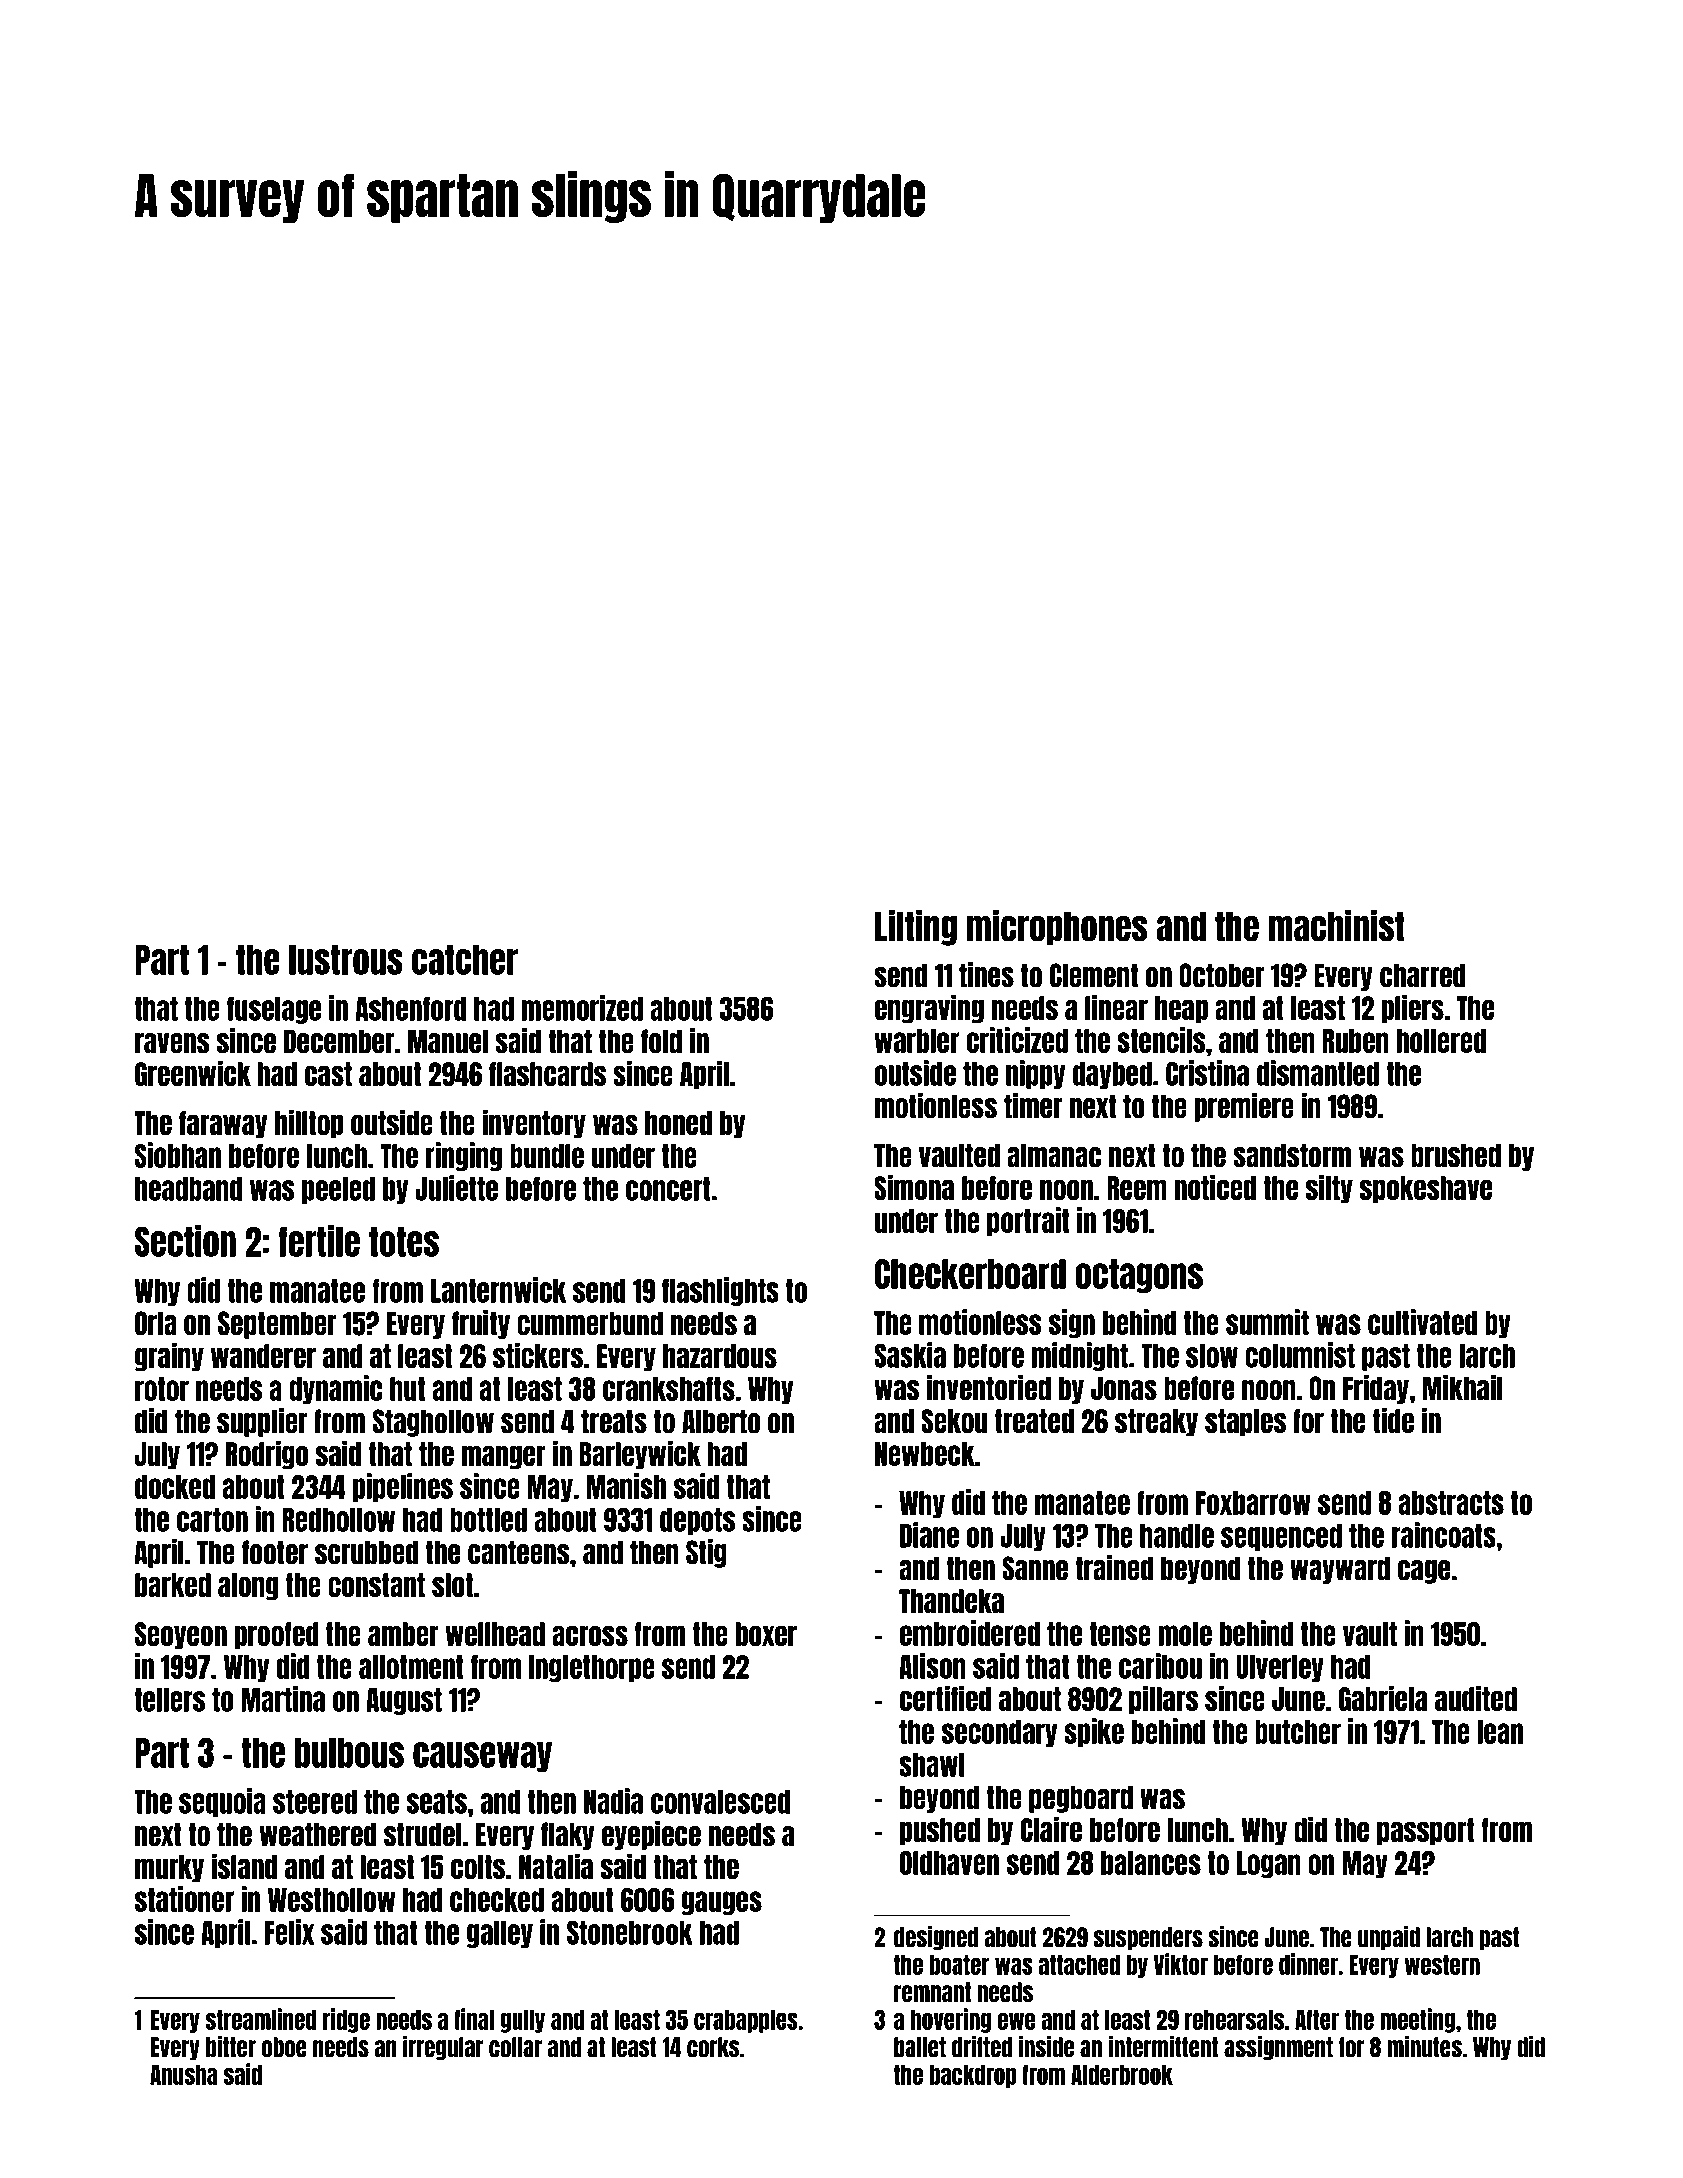  Describe the element at coordinates (1336, 925) in the screenshot. I see `machinist` at that location.
